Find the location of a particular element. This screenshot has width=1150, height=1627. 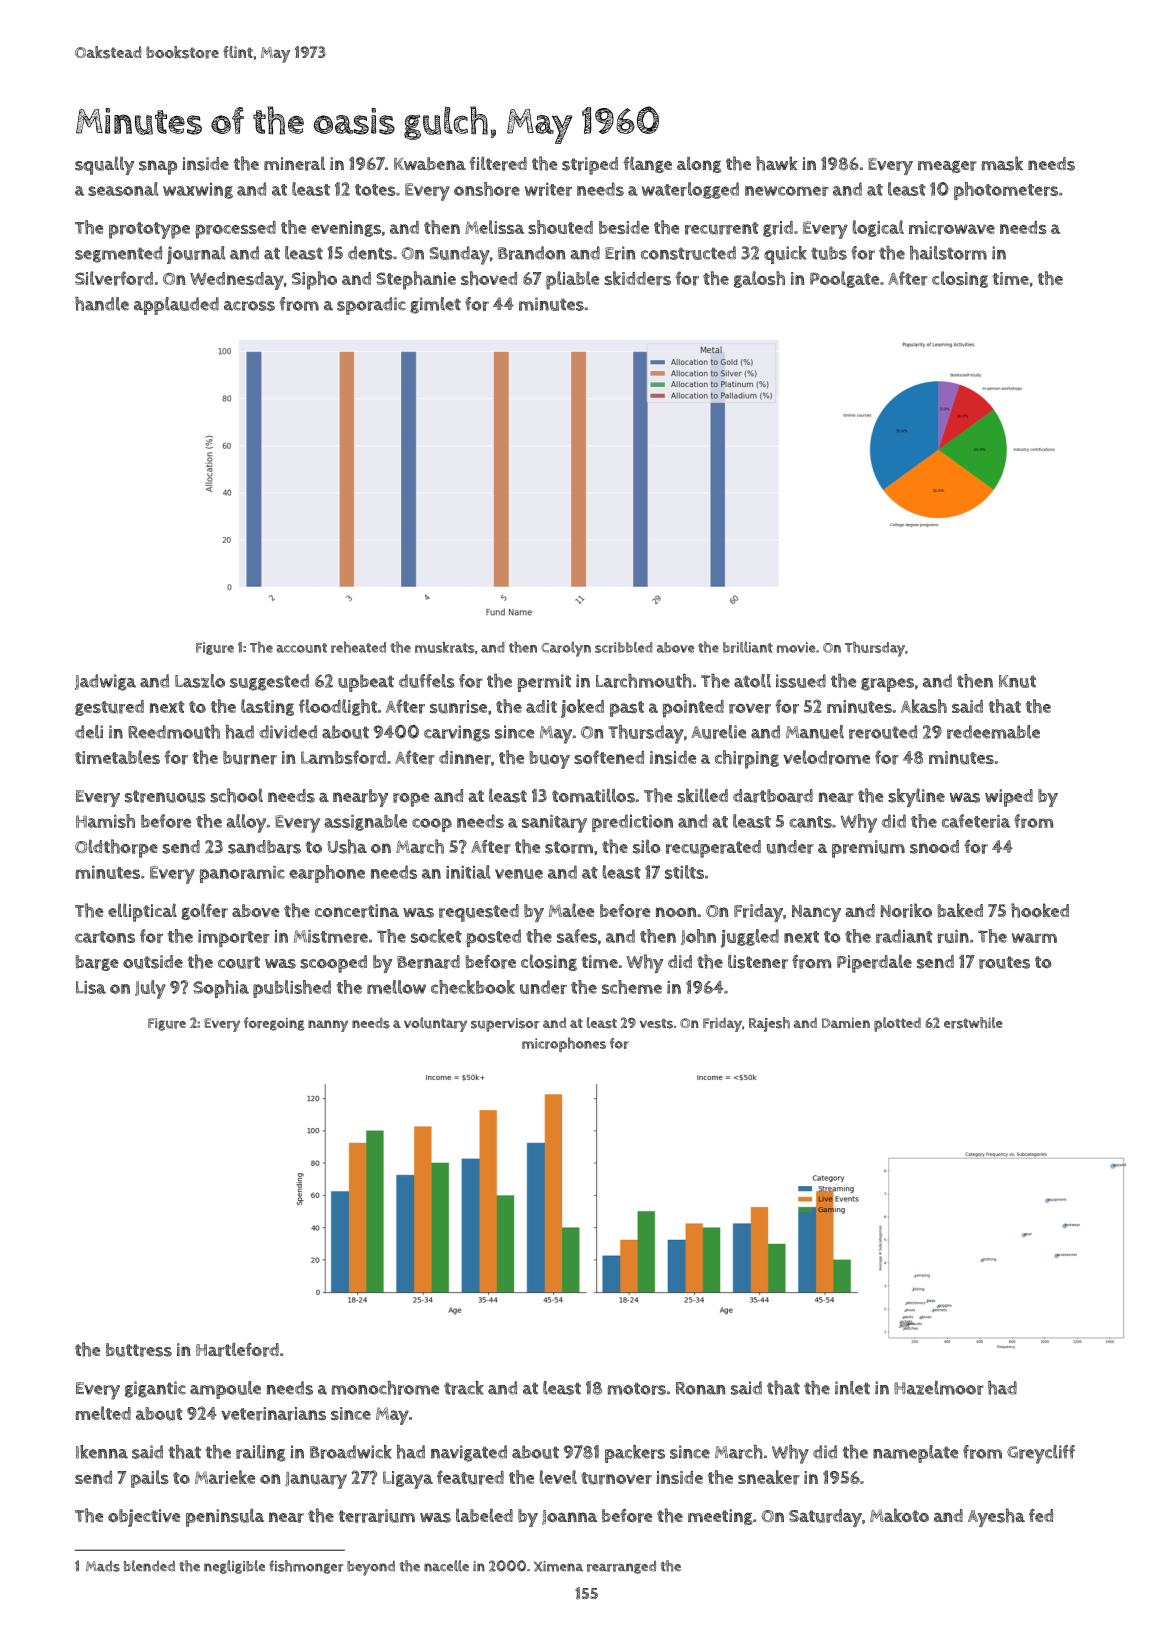

voluntary is located at coordinates (435, 1024).
